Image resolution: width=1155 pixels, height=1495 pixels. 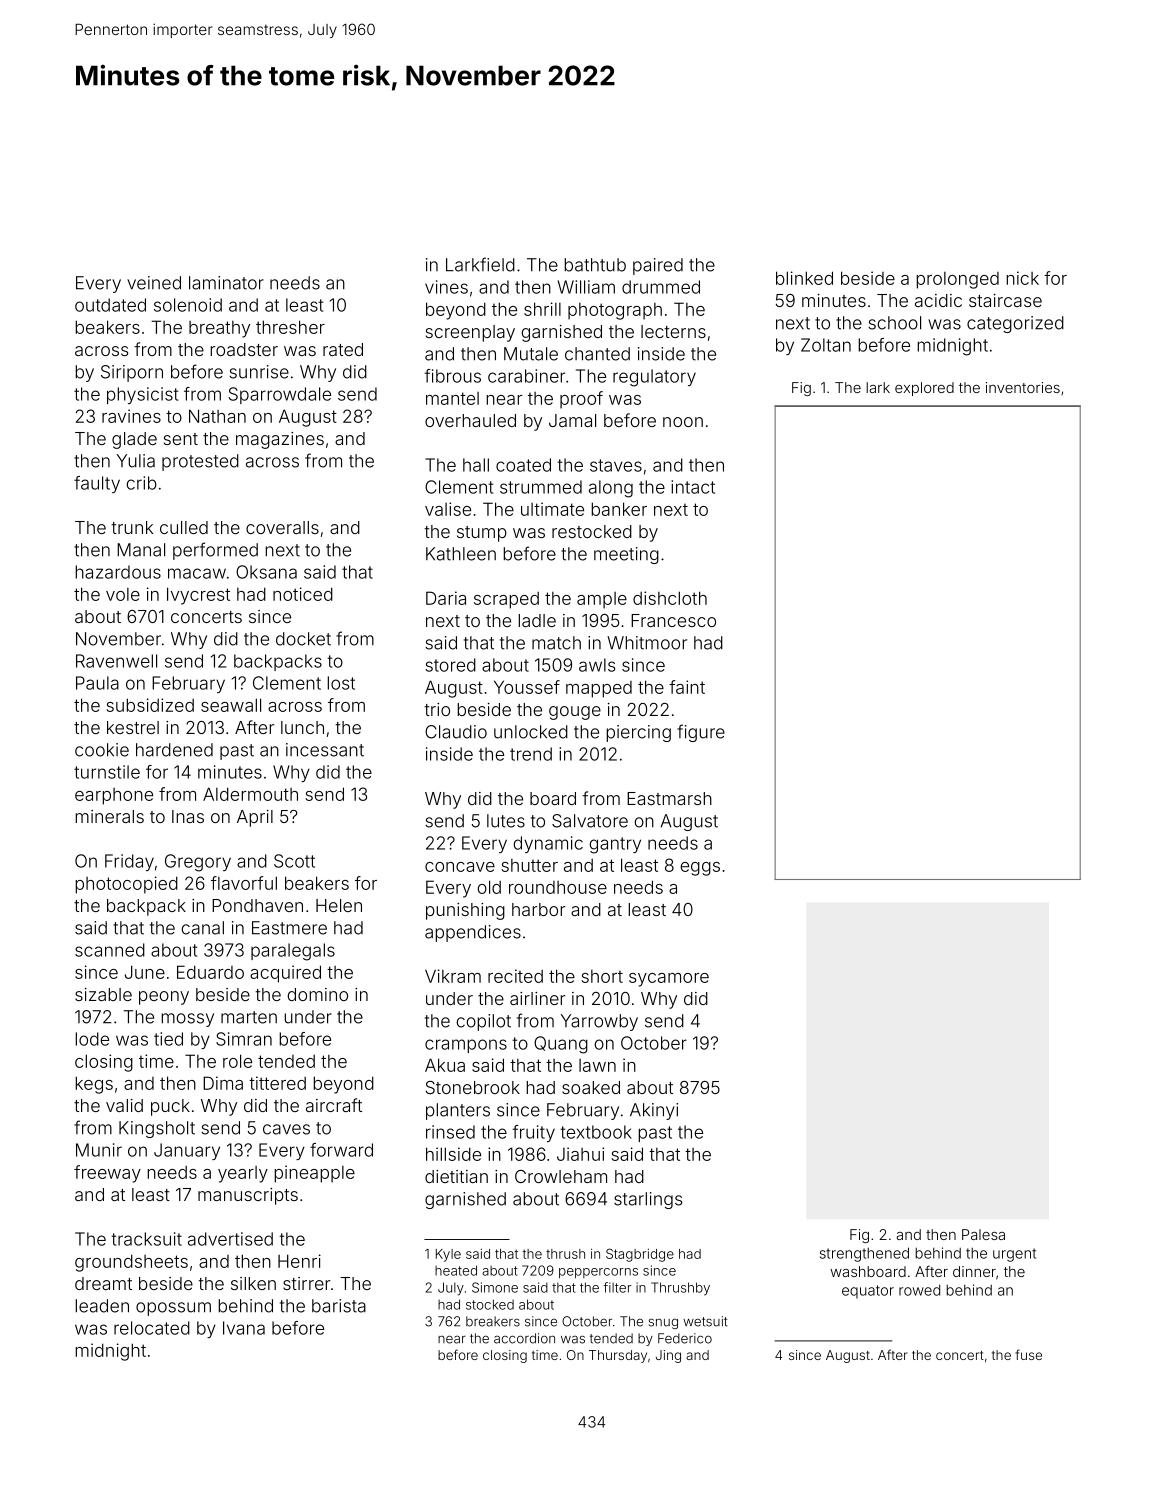 What do you see at coordinates (700, 869) in the screenshot?
I see `eggs` at bounding box center [700, 869].
